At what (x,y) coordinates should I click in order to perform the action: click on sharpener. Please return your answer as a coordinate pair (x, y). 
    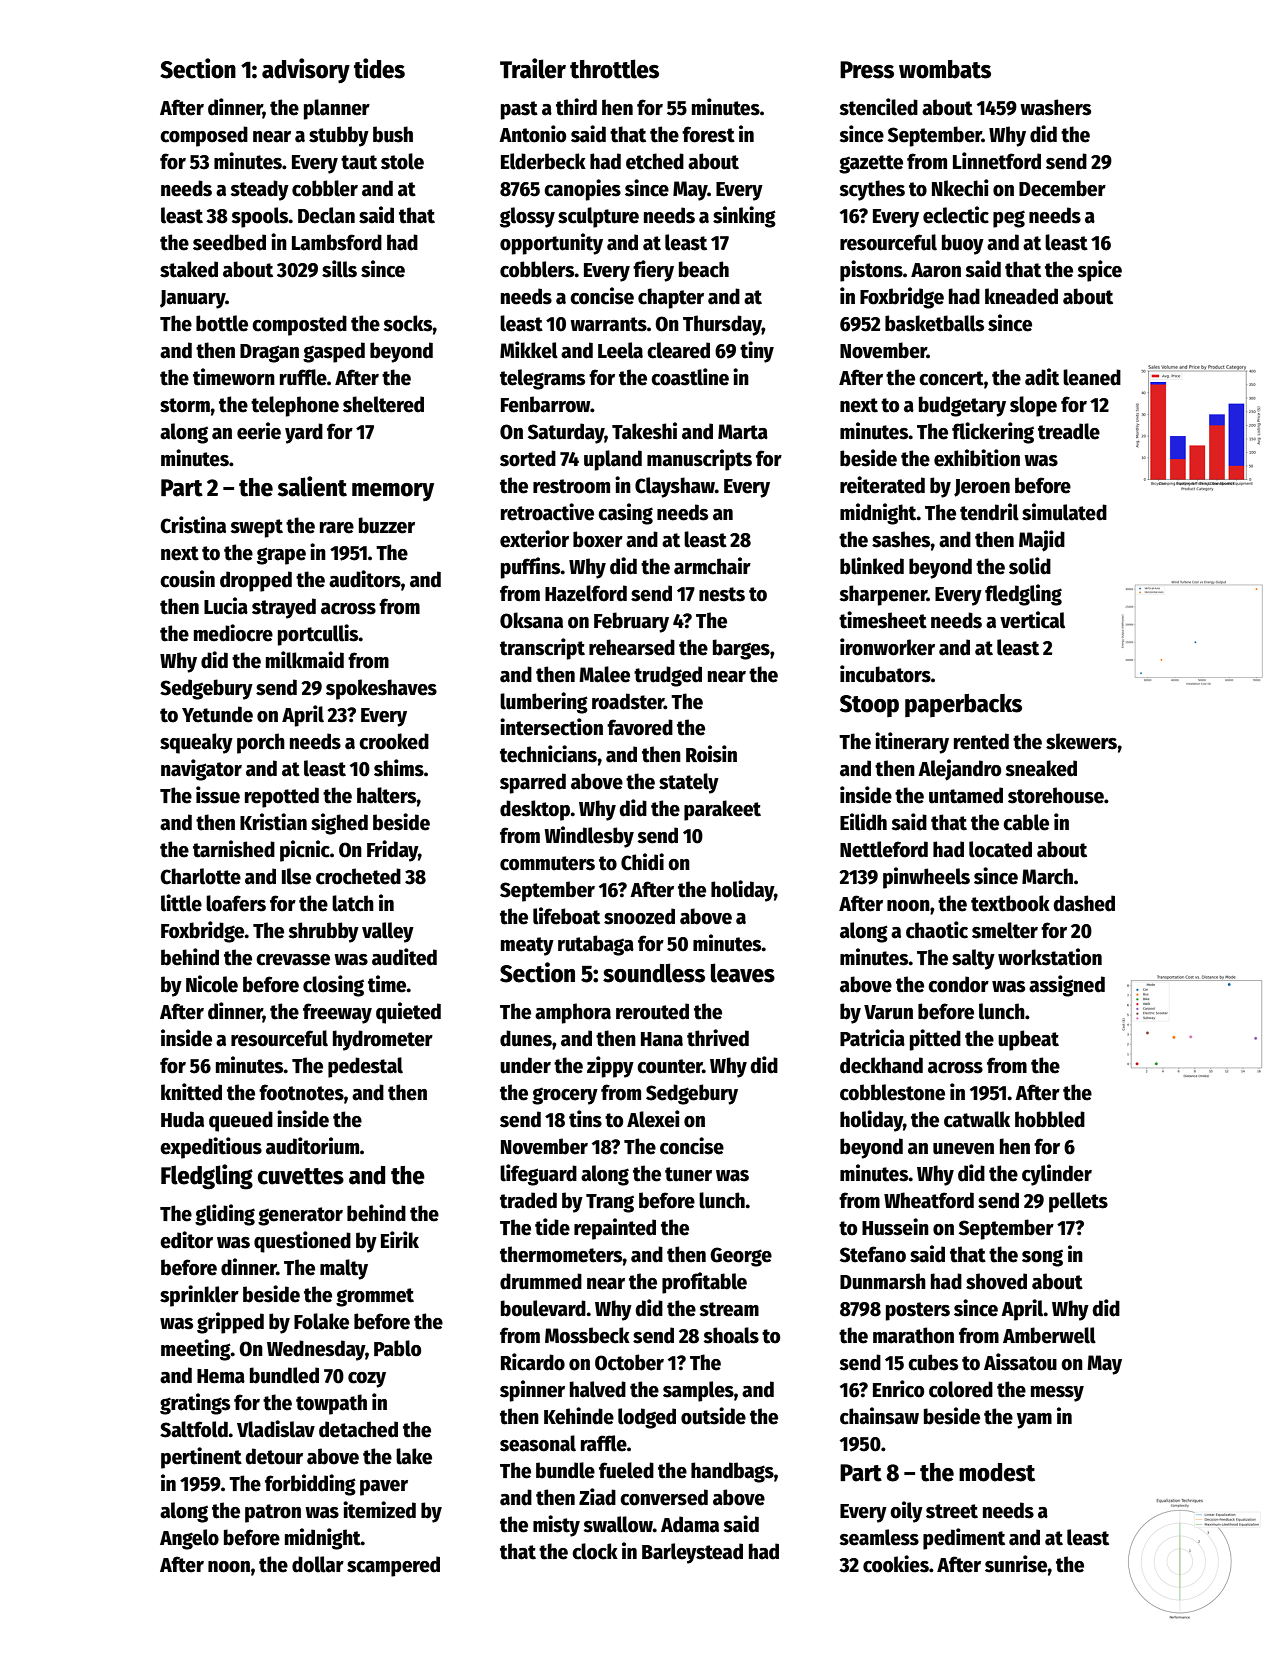
    Looking at the image, I should click on (883, 595).
